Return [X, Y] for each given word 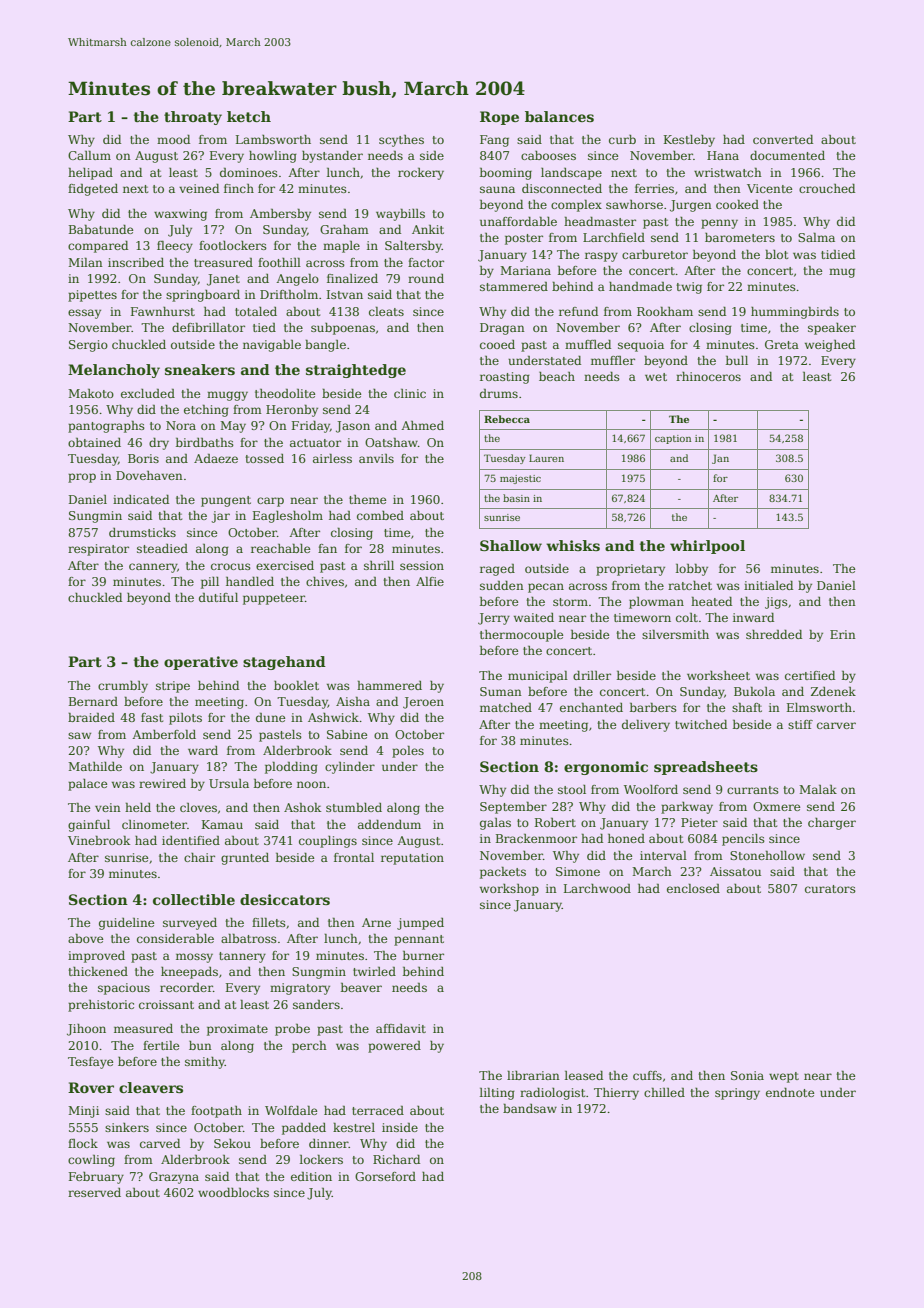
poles [408, 752]
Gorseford [385, 1176]
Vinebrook [99, 840]
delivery [646, 726]
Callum [89, 155]
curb [622, 139]
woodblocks [233, 1192]
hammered [389, 685]
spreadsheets [706, 768]
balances [559, 116]
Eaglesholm [288, 517]
